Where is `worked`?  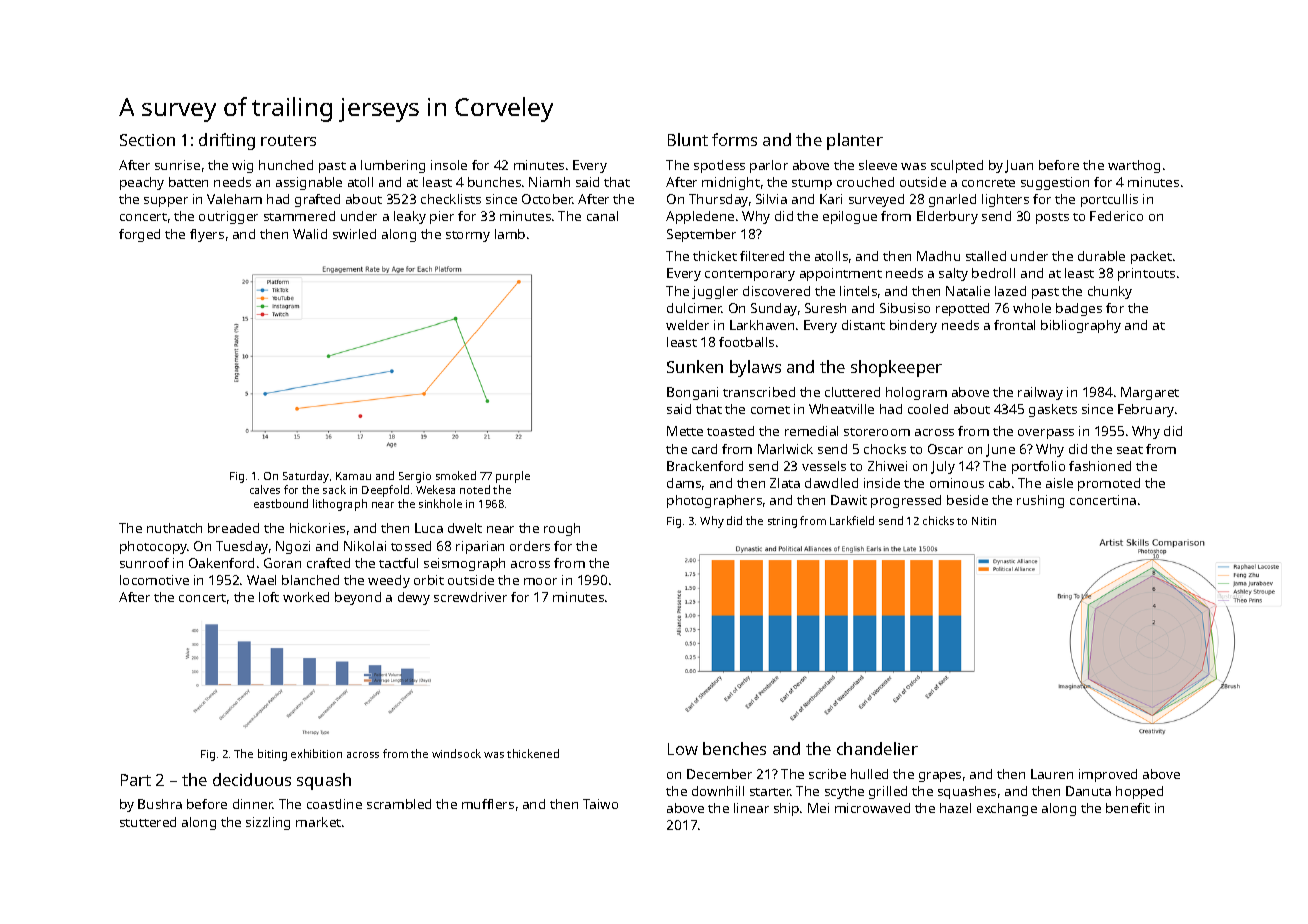 worked is located at coordinates (306, 597).
